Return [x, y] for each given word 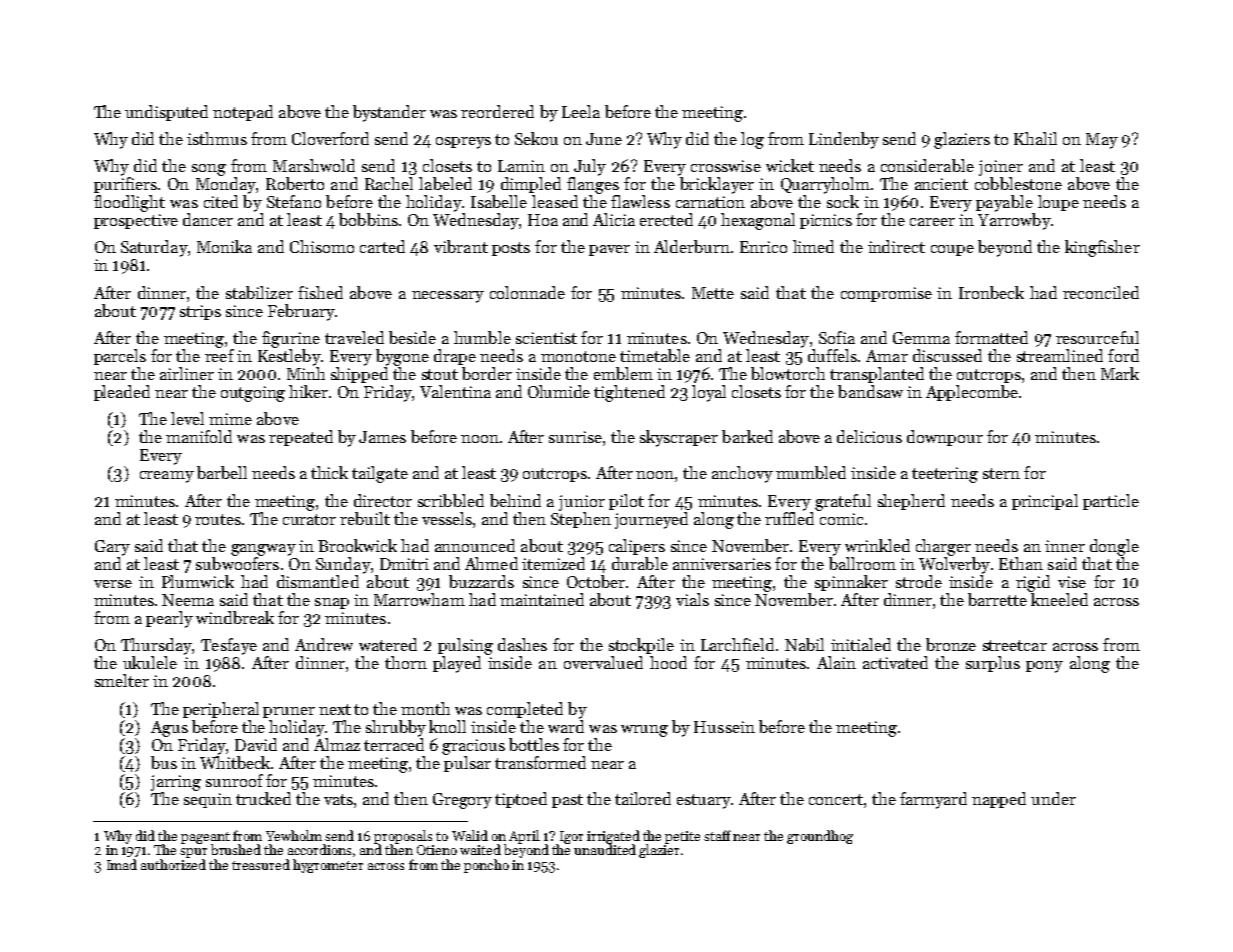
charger [943, 547]
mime [230, 419]
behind [515, 500]
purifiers [125, 185]
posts [511, 249]
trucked [263, 798]
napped [999, 800]
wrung [644, 731]
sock [843, 201]
